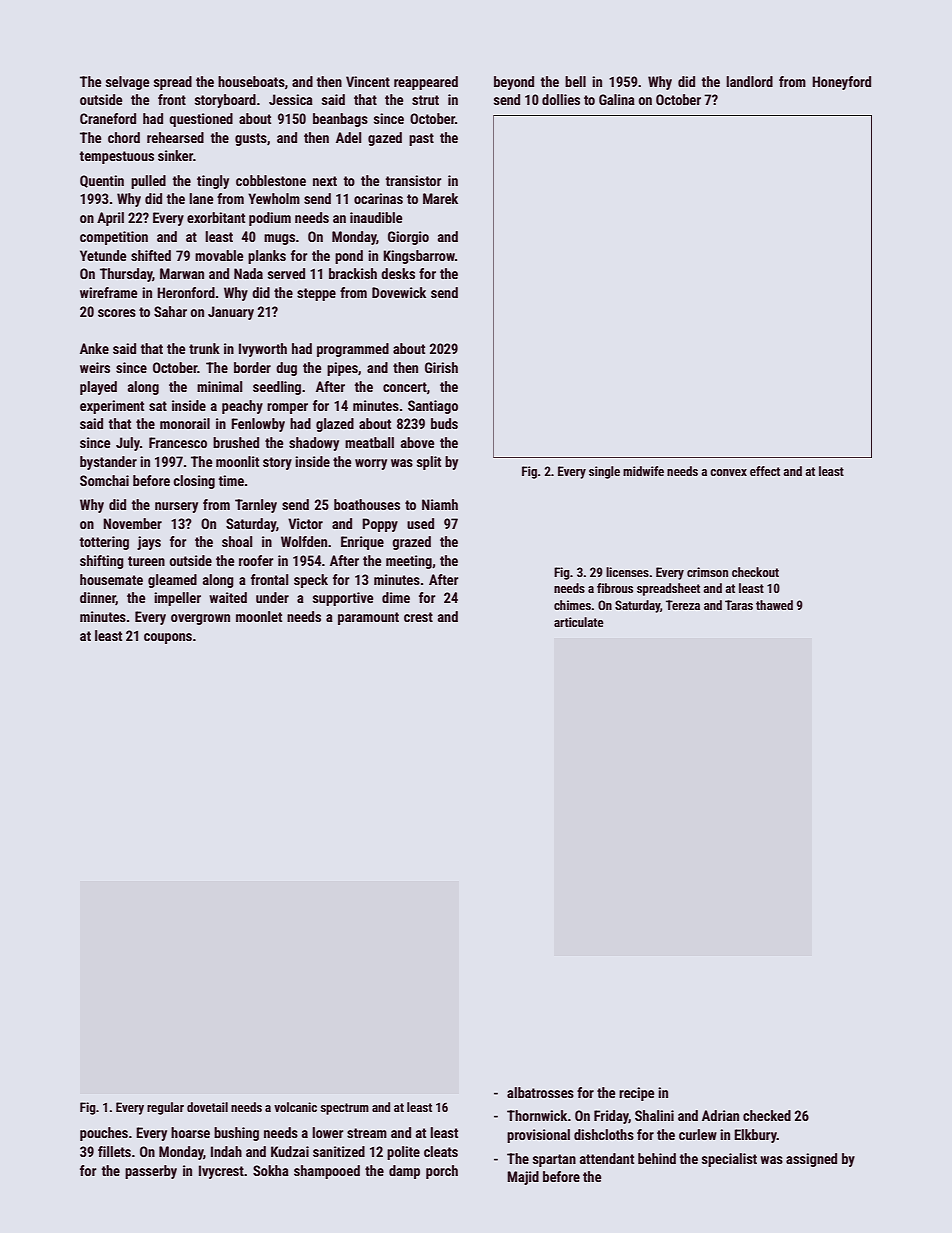 The height and width of the screenshot is (1233, 952). What do you see at coordinates (256, 506) in the screenshot?
I see `Tarnley` at bounding box center [256, 506].
